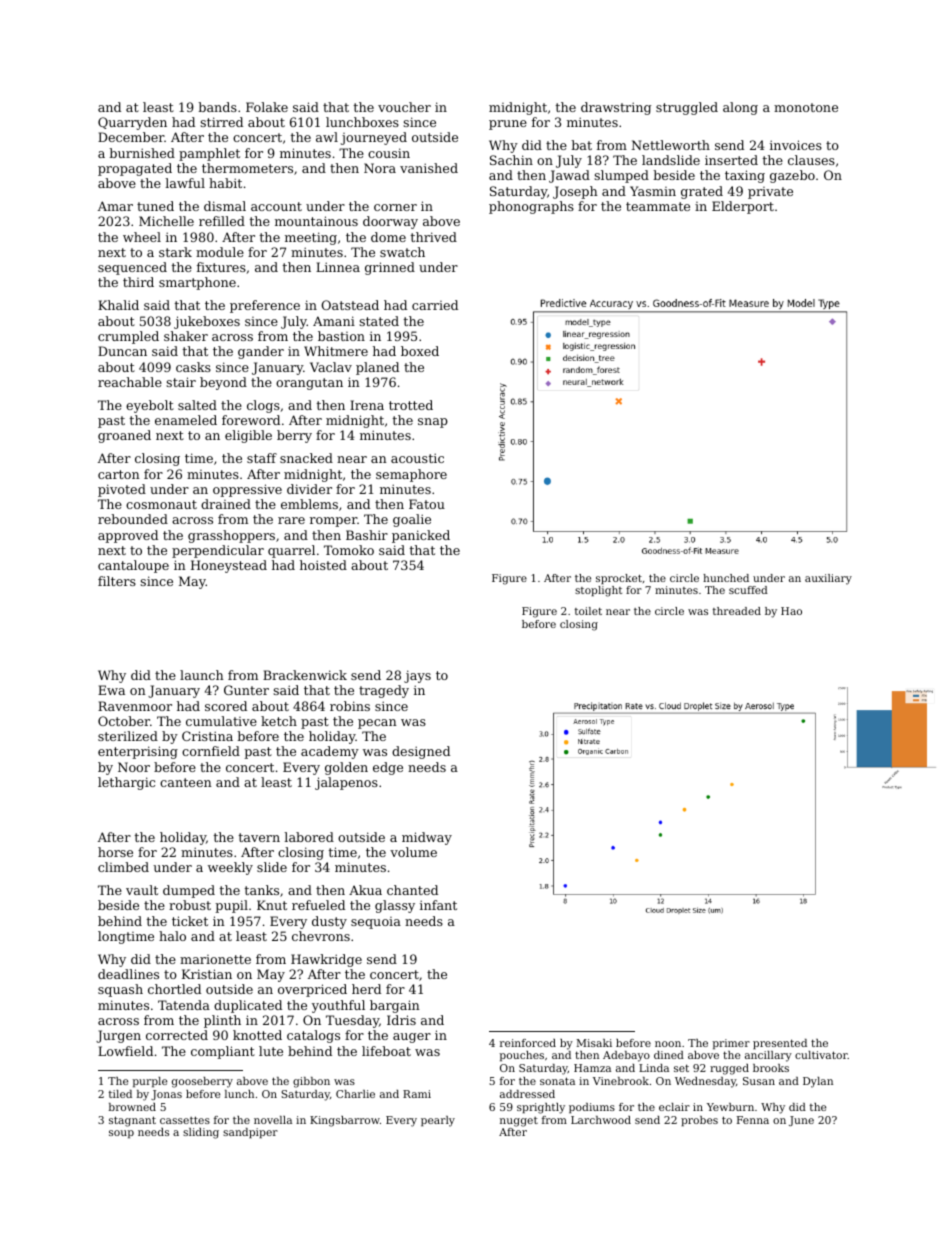 The height and width of the screenshot is (1233, 952). I want to click on canteen, so click(186, 782).
